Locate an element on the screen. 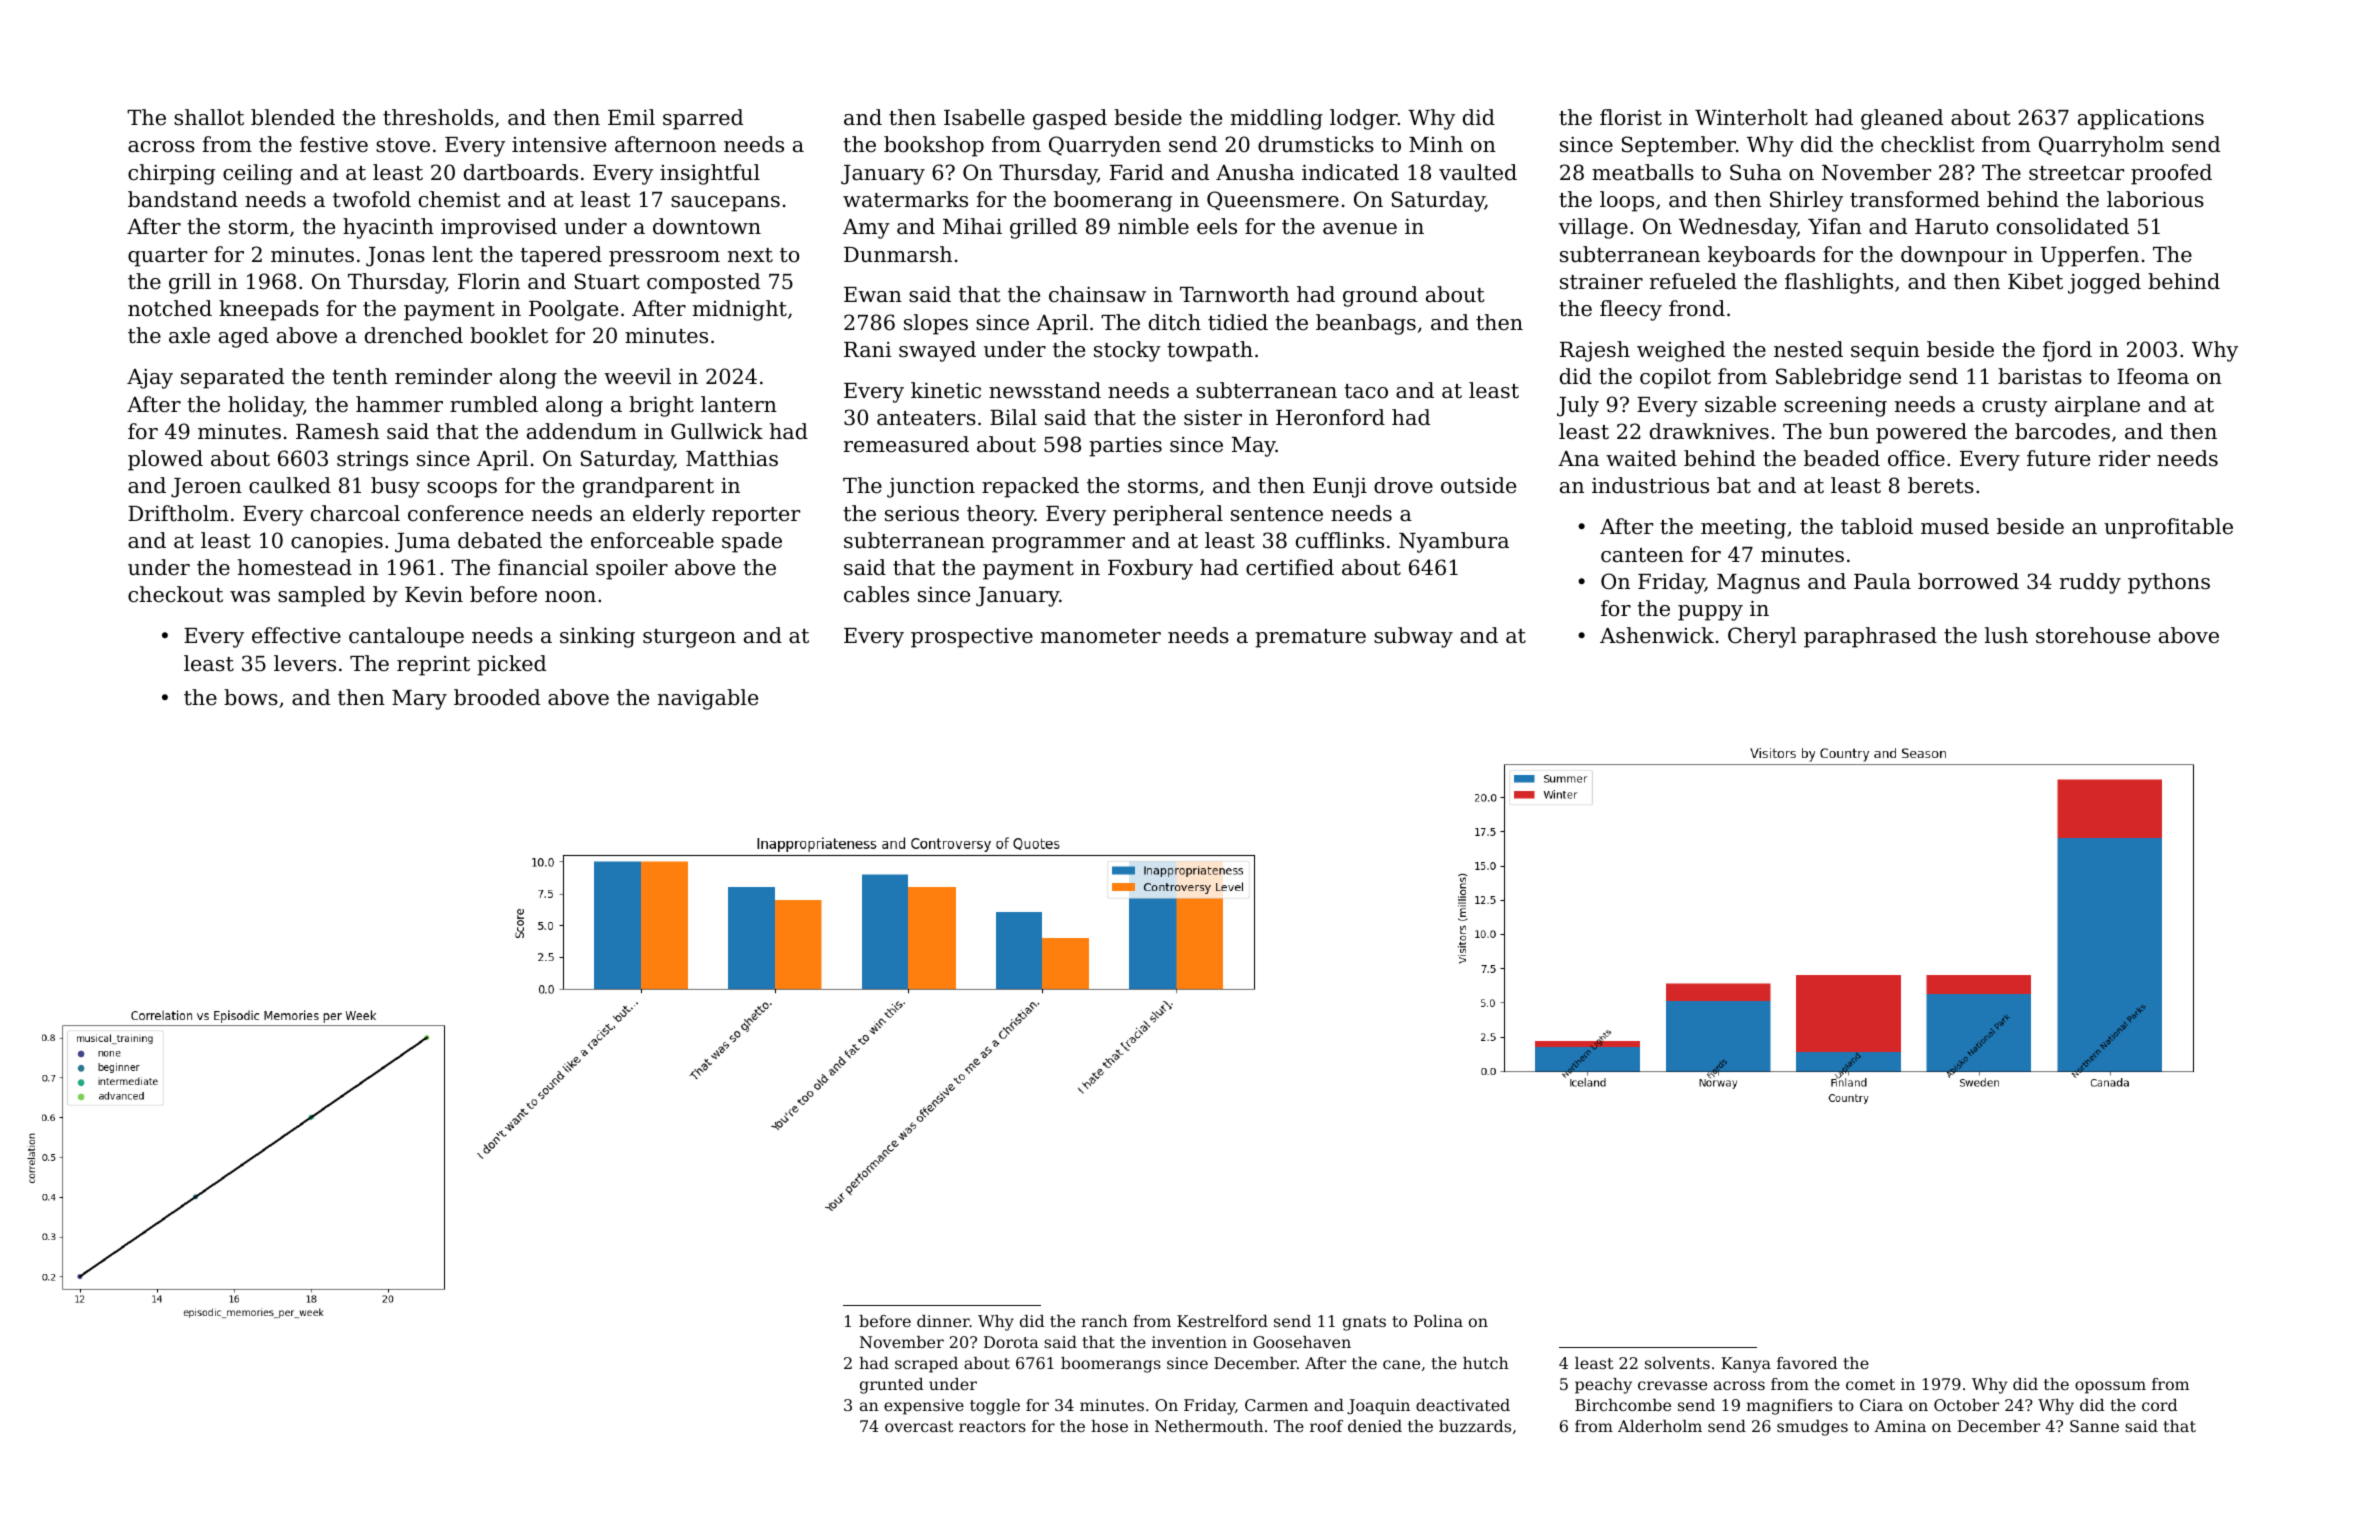 Image resolution: width=2371 pixels, height=1534 pixels. Ifeoma is located at coordinates (2153, 376).
